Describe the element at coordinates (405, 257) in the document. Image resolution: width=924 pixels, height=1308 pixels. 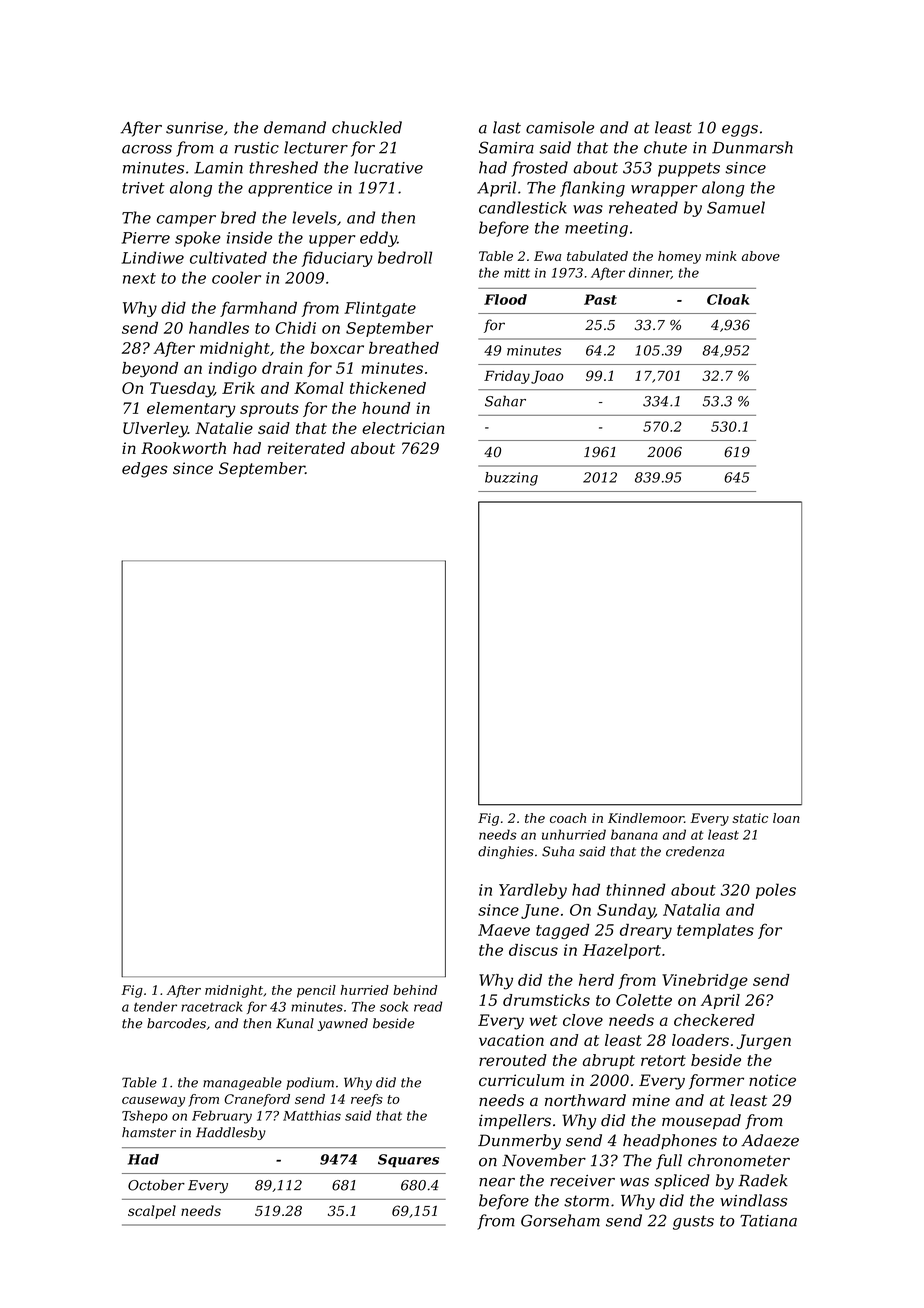
I see `bedroll` at that location.
